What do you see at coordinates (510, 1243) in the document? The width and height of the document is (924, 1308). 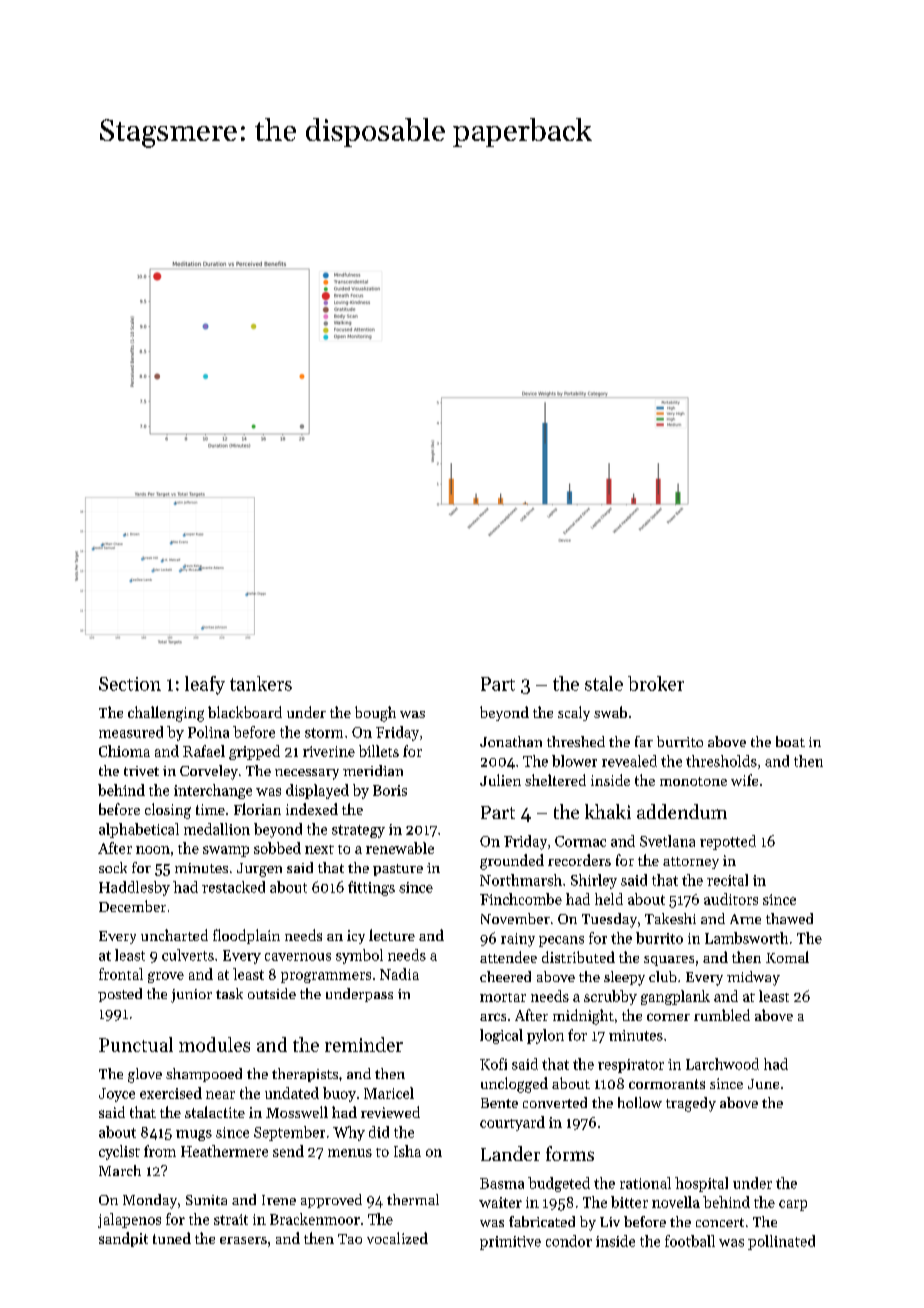 I see `primitive` at bounding box center [510, 1243].
